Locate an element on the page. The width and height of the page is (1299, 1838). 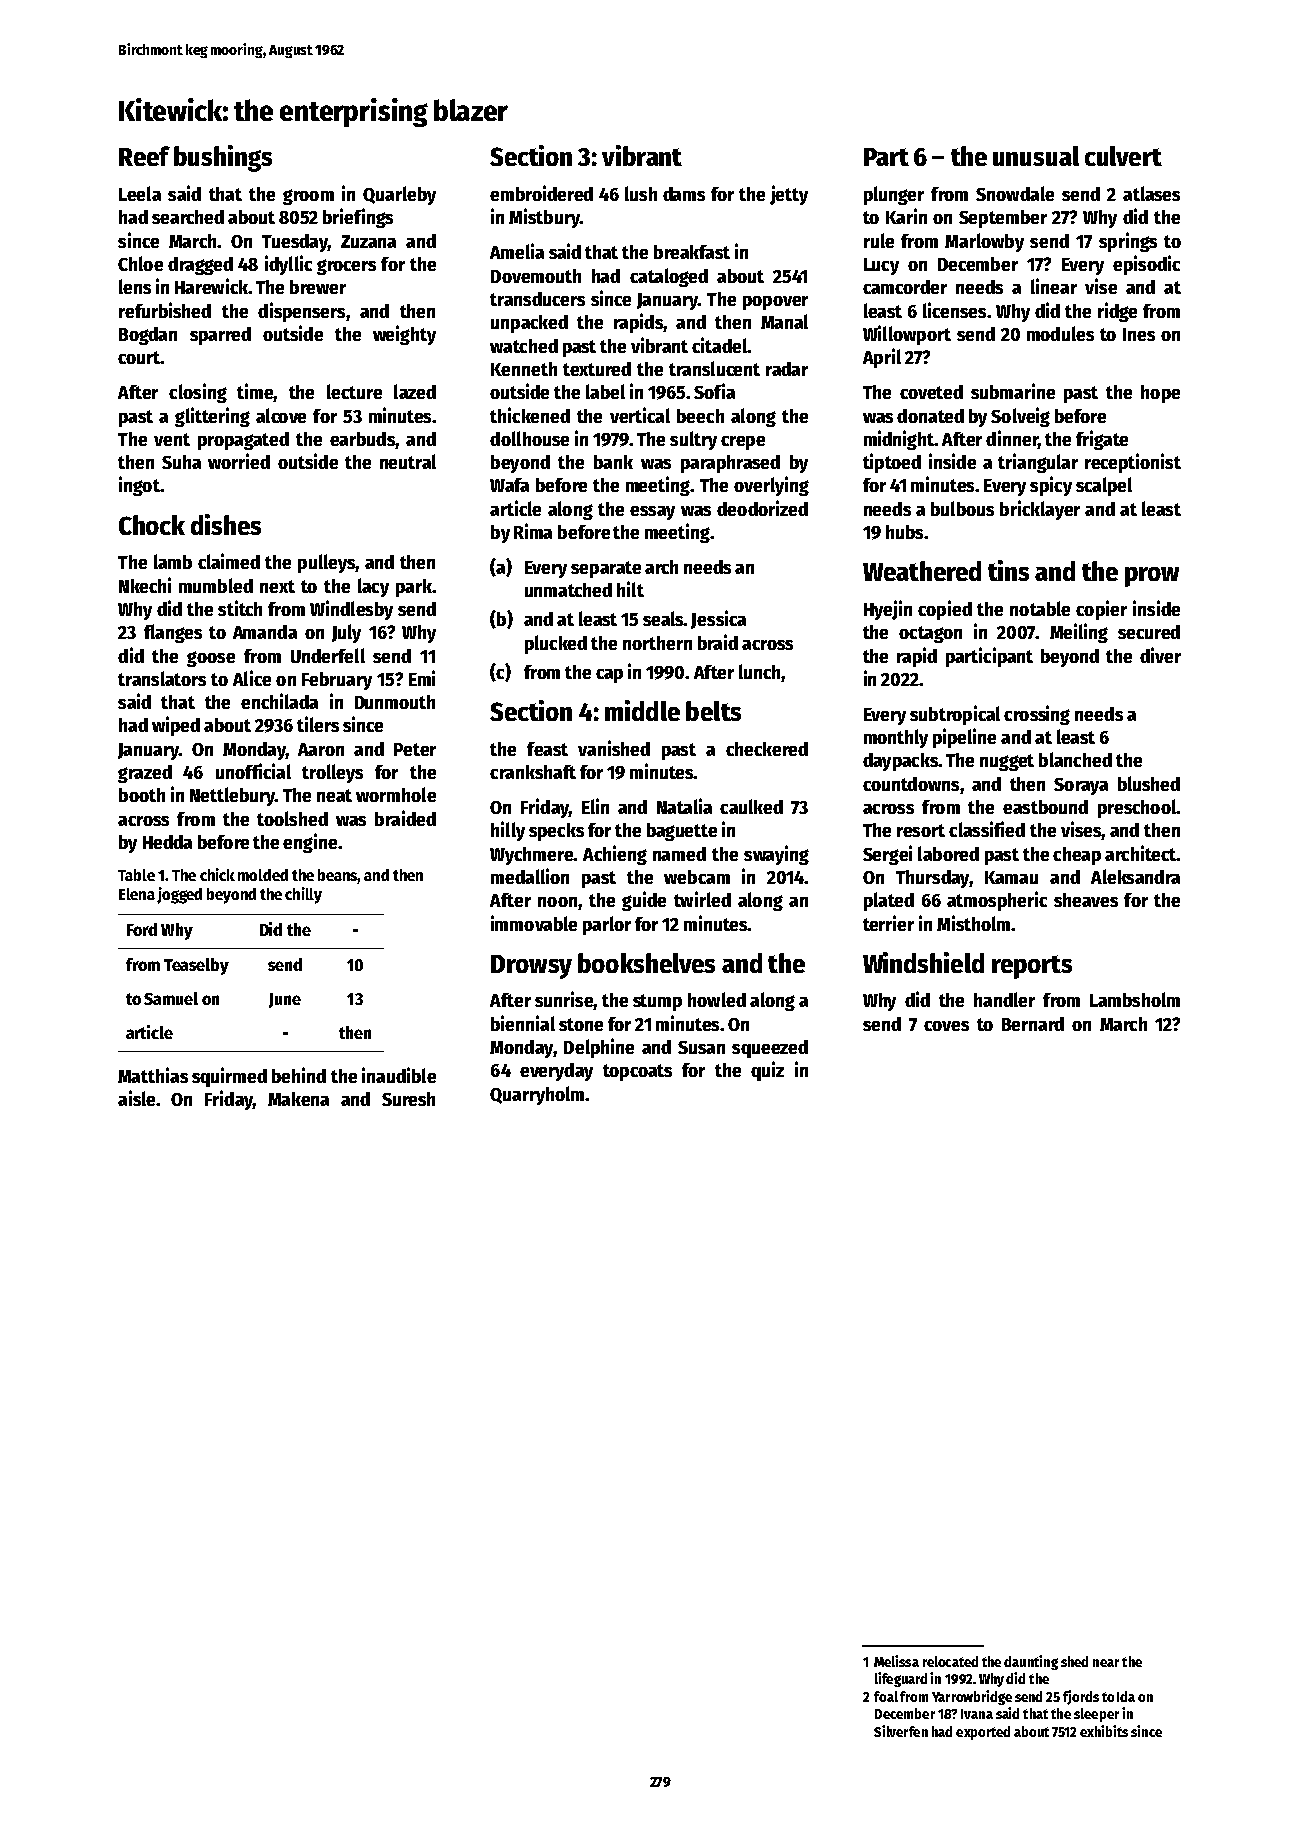
ingot is located at coordinates (139, 486).
